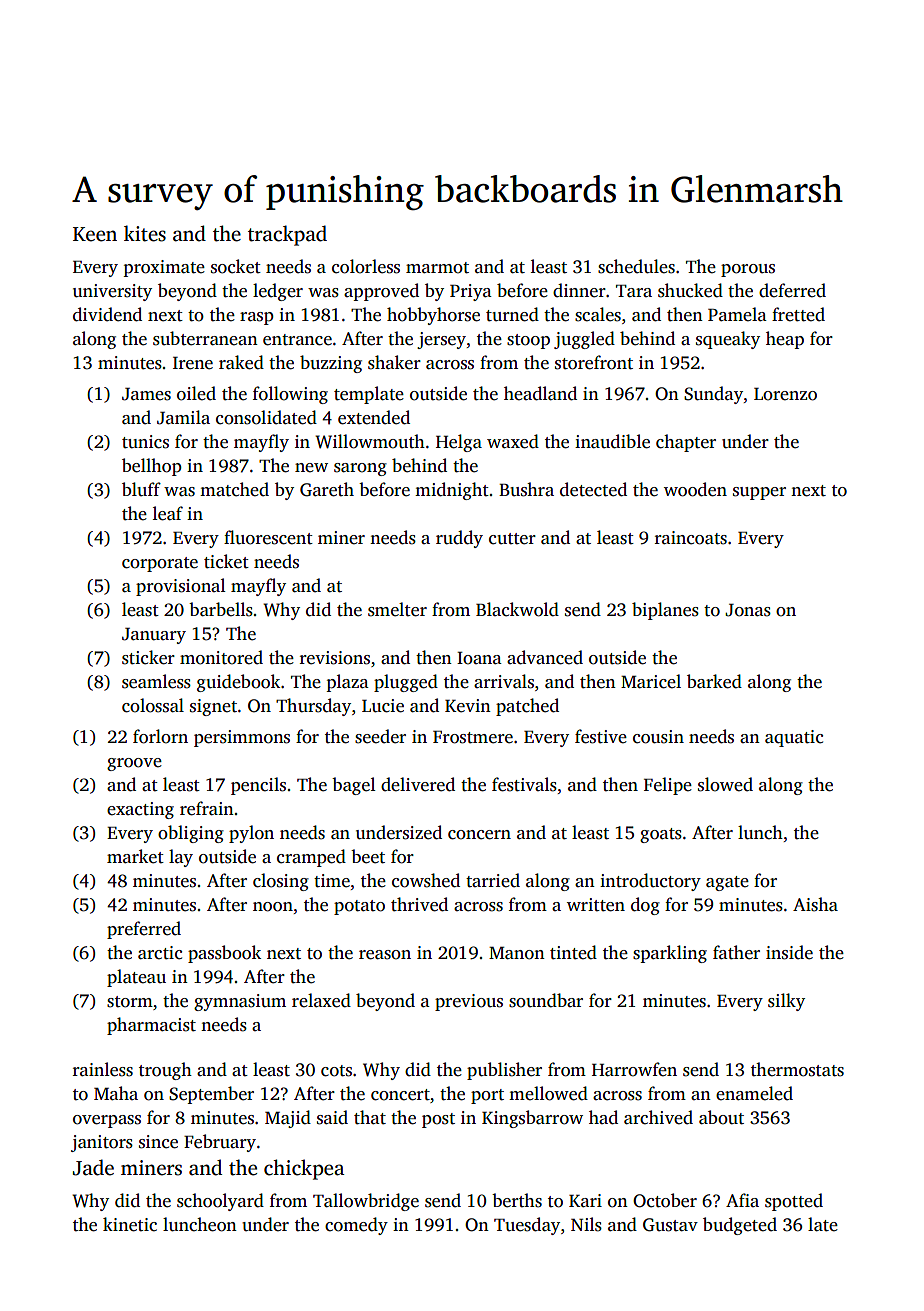 This image has width=924, height=1311. Describe the element at coordinates (748, 270) in the image. I see `porous` at that location.
